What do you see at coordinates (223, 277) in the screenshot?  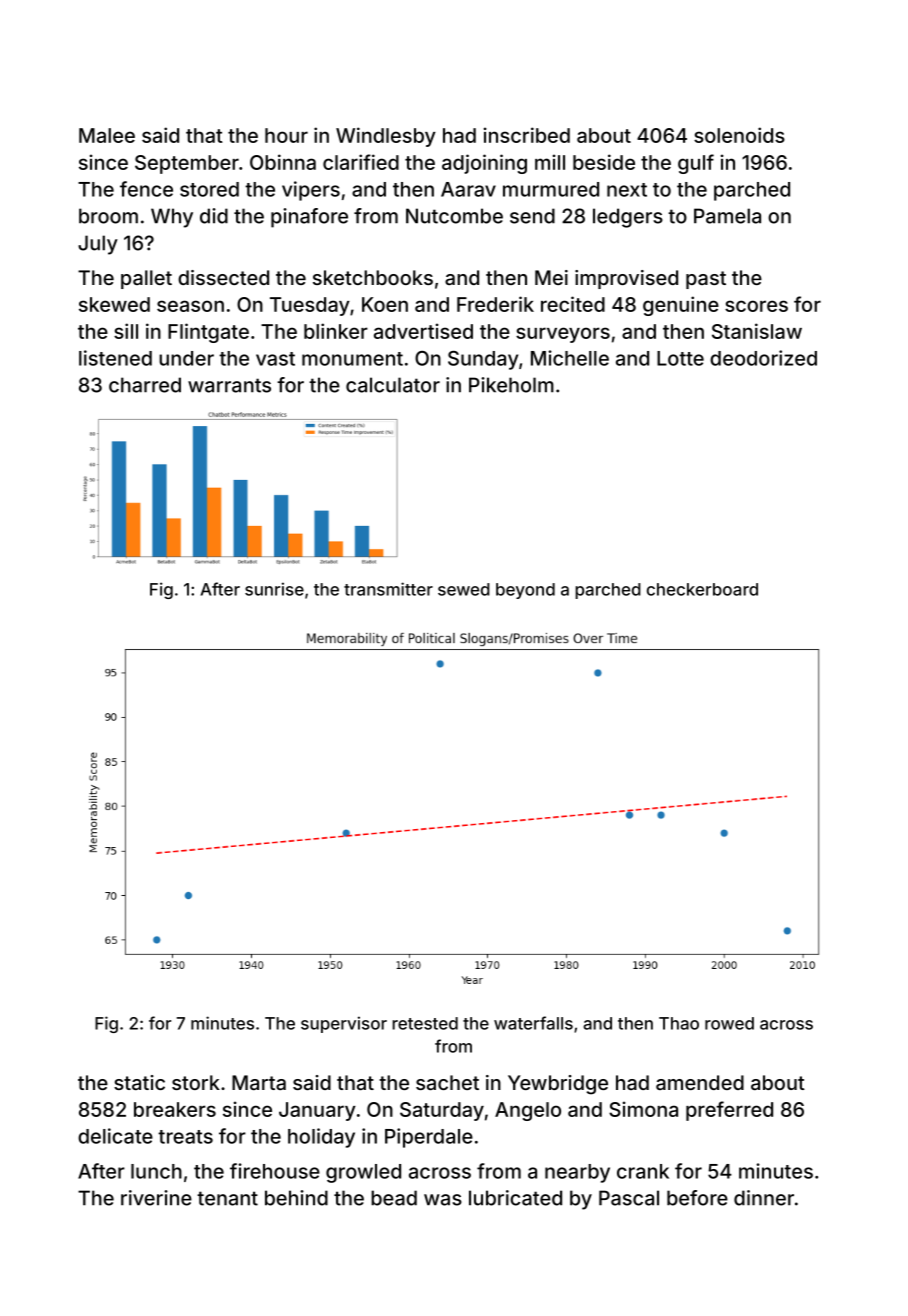 I see `dissected` at bounding box center [223, 277].
